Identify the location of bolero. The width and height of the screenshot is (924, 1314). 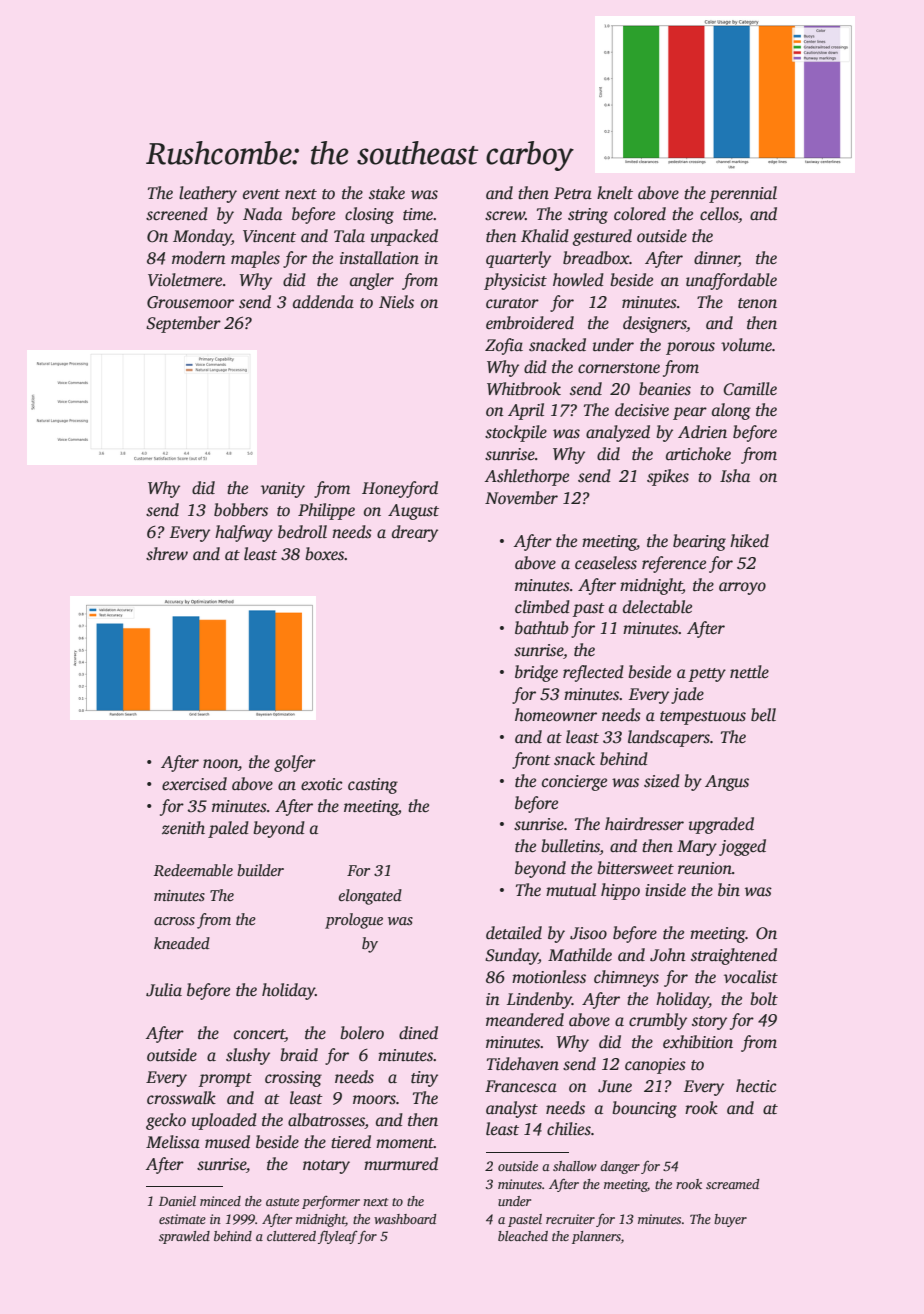
(362, 1033).
